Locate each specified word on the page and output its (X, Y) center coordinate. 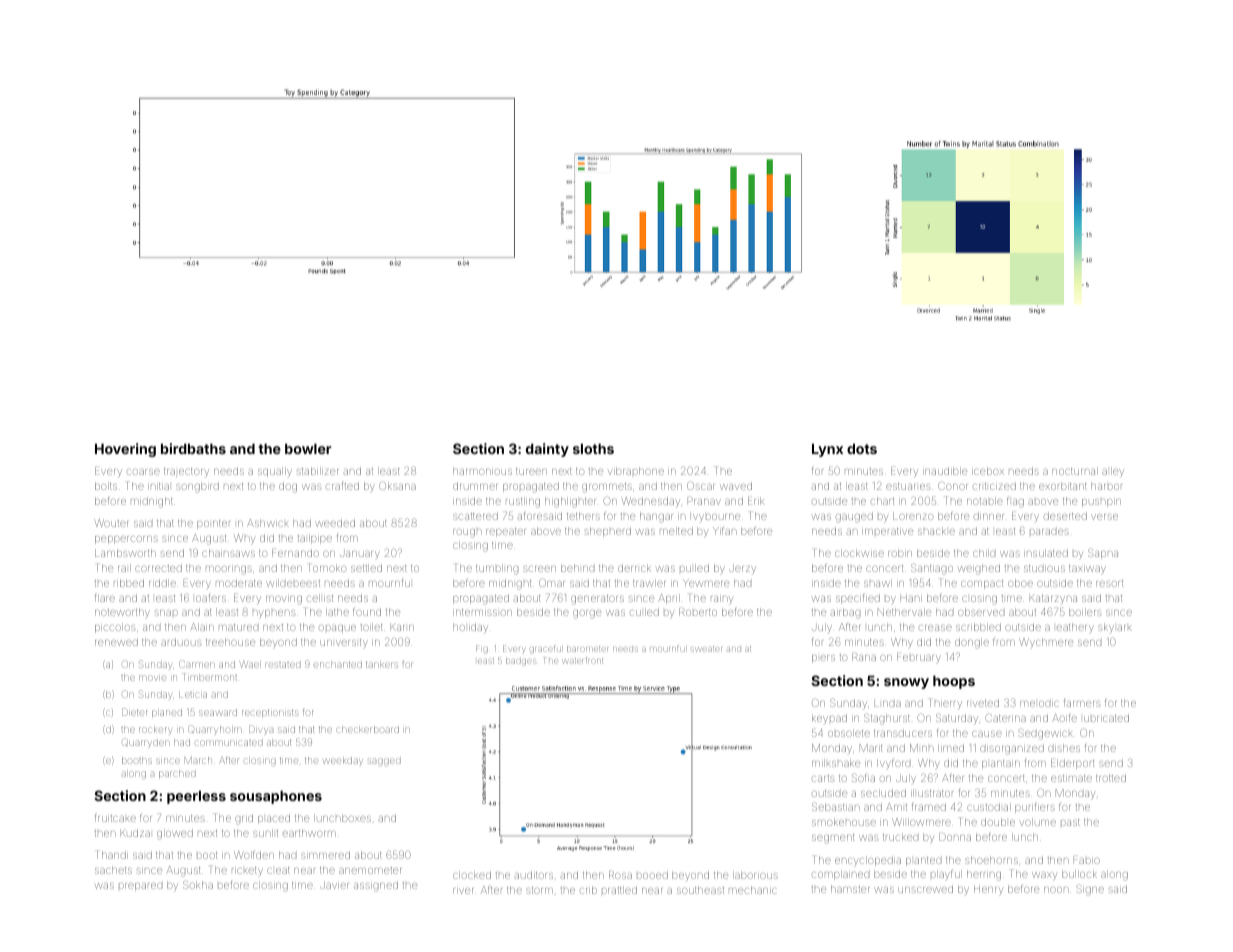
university (344, 643)
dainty (547, 450)
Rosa (620, 875)
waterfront (583, 660)
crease (935, 628)
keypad (829, 718)
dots (862, 448)
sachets (113, 870)
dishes (1064, 748)
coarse (143, 472)
